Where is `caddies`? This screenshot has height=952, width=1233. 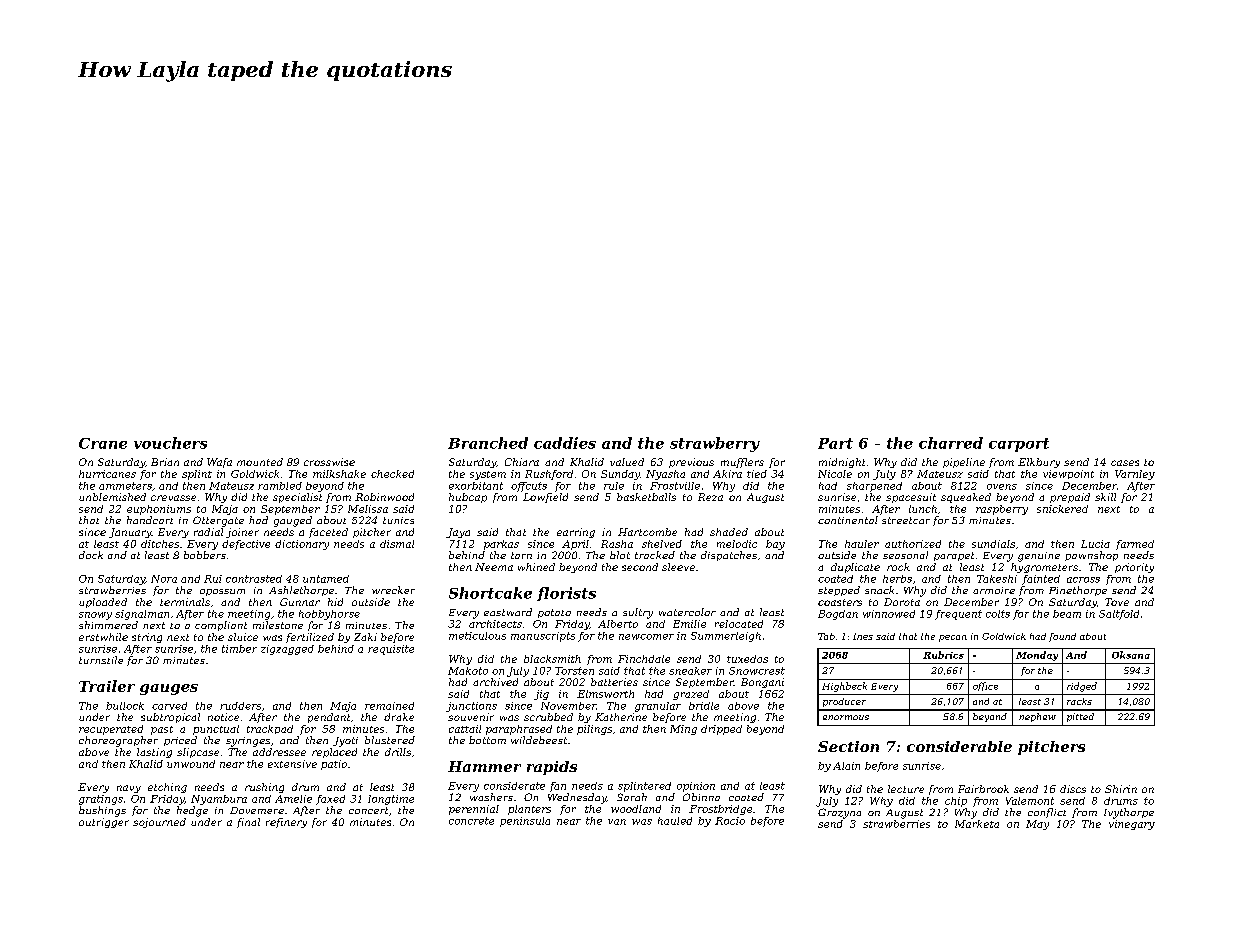 caddies is located at coordinates (565, 443).
